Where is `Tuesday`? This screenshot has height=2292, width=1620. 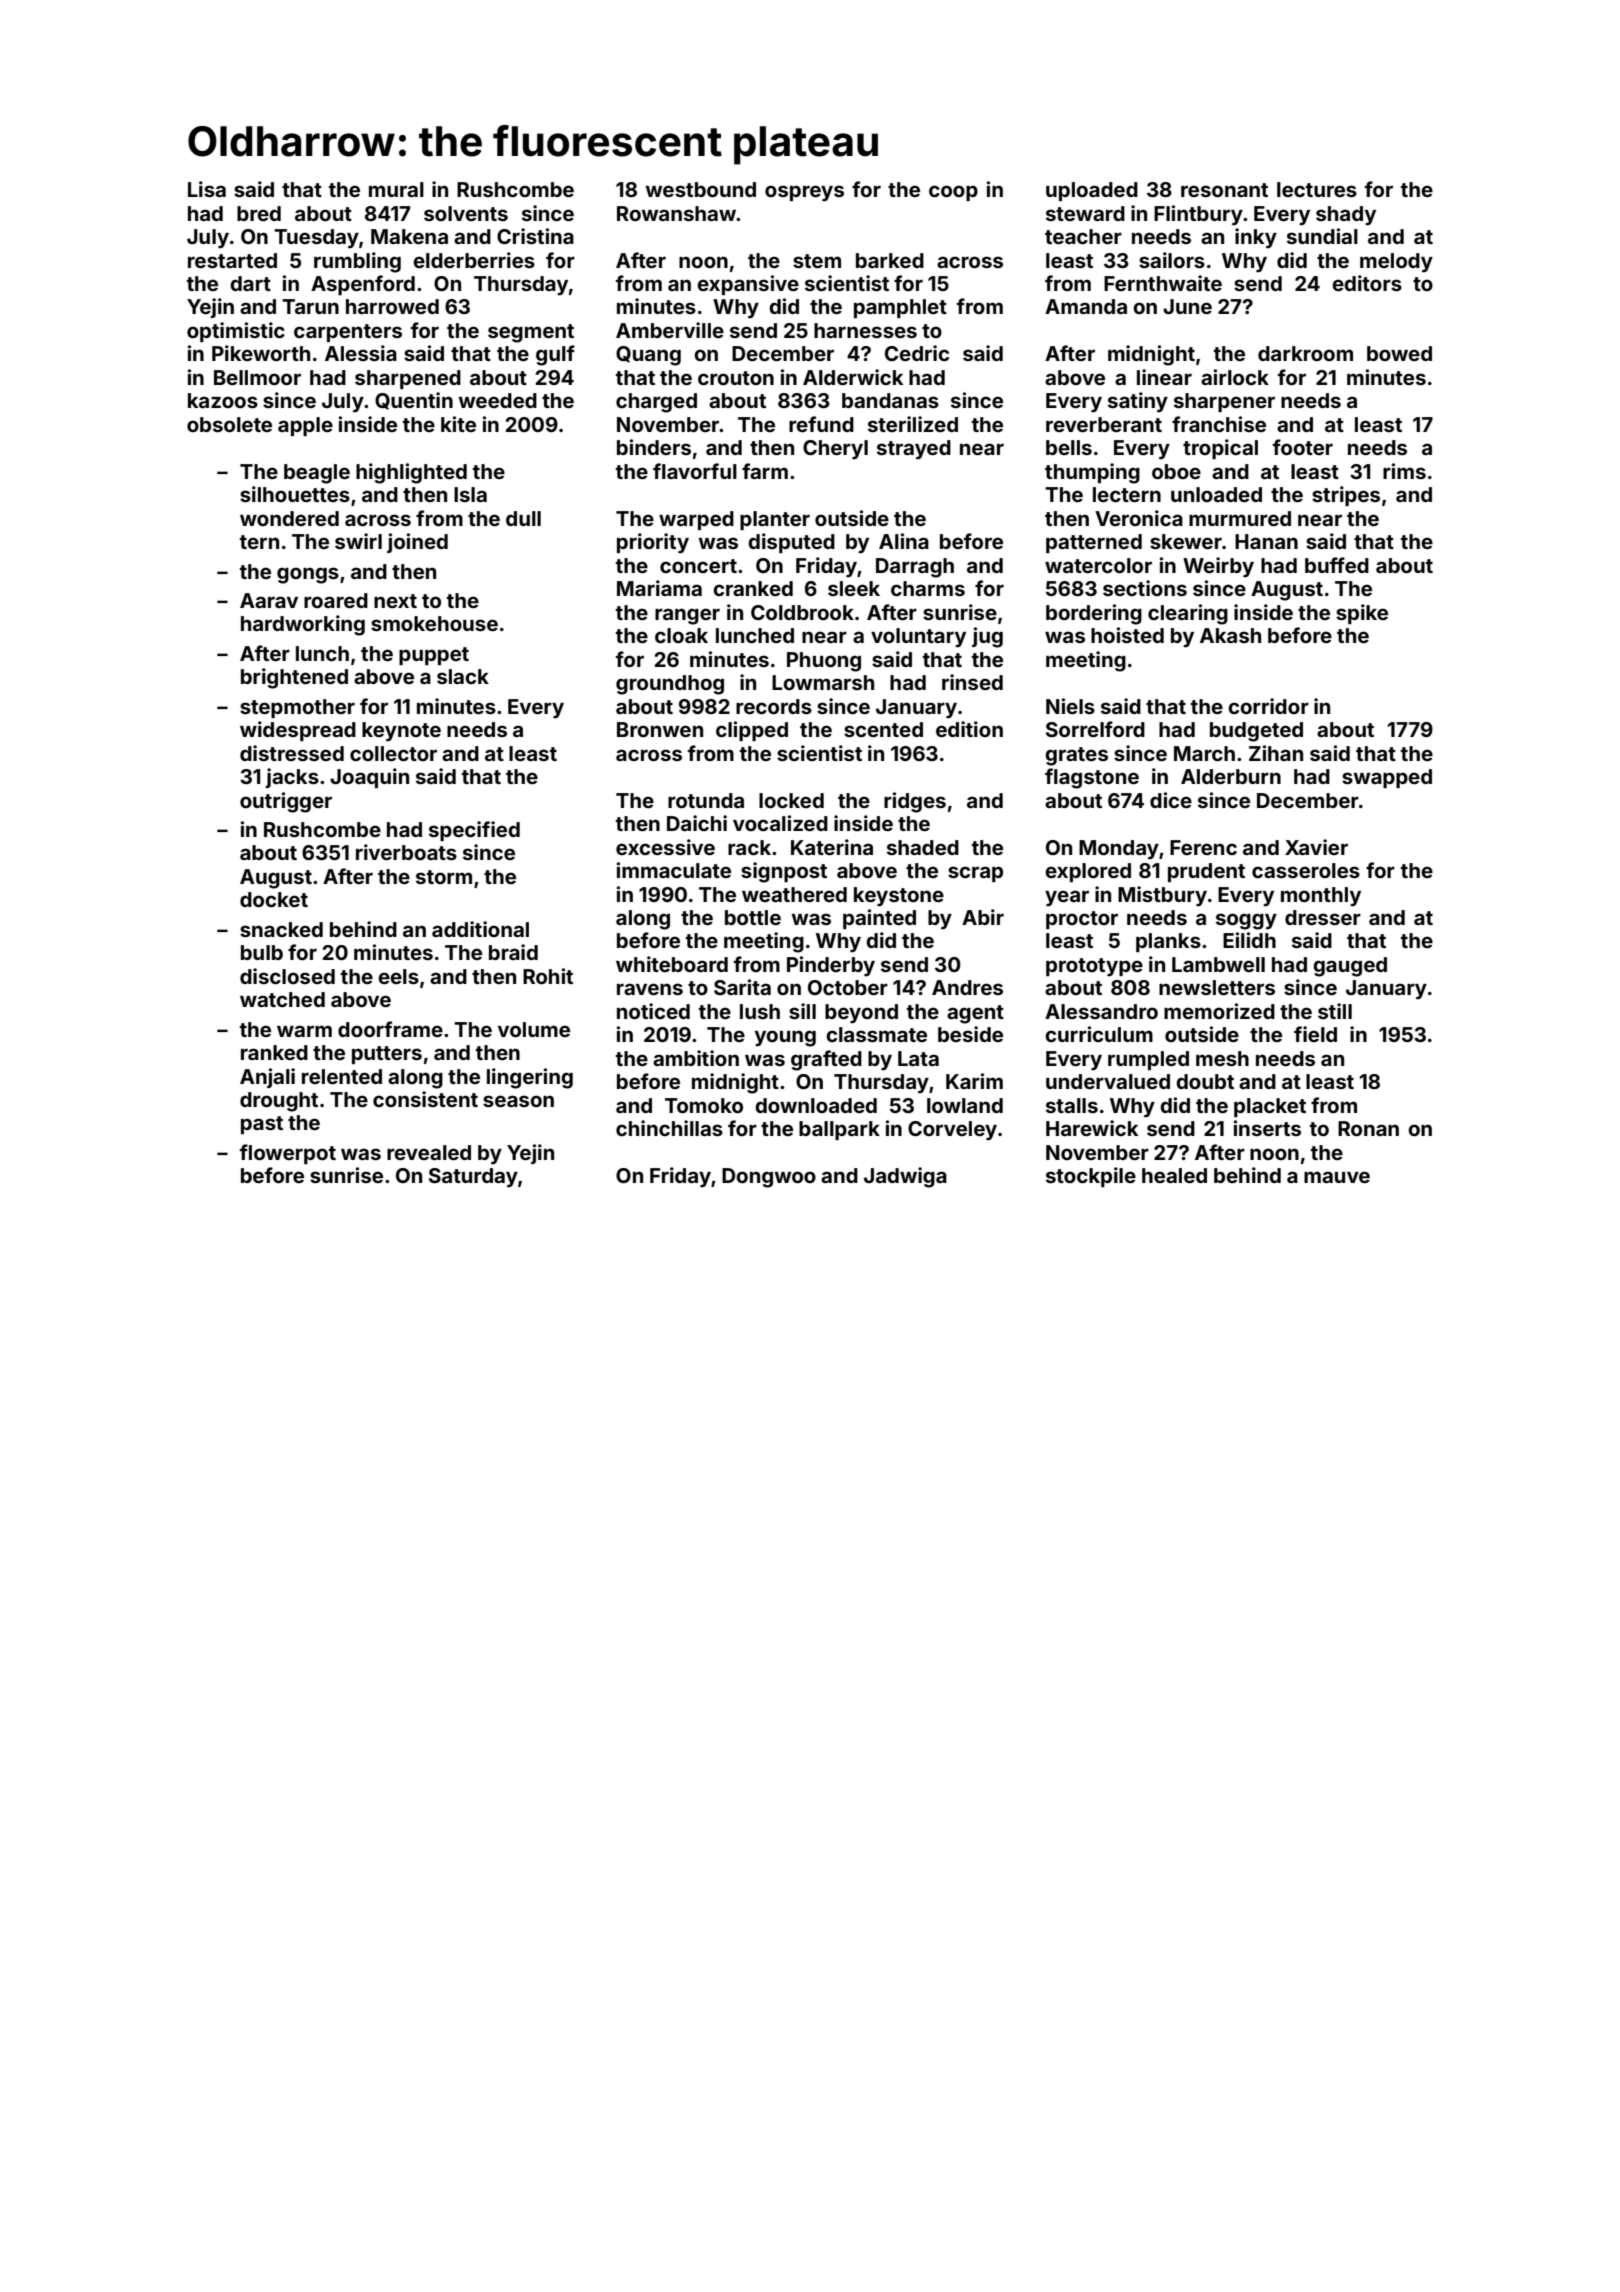
Tuesday is located at coordinates (316, 239).
